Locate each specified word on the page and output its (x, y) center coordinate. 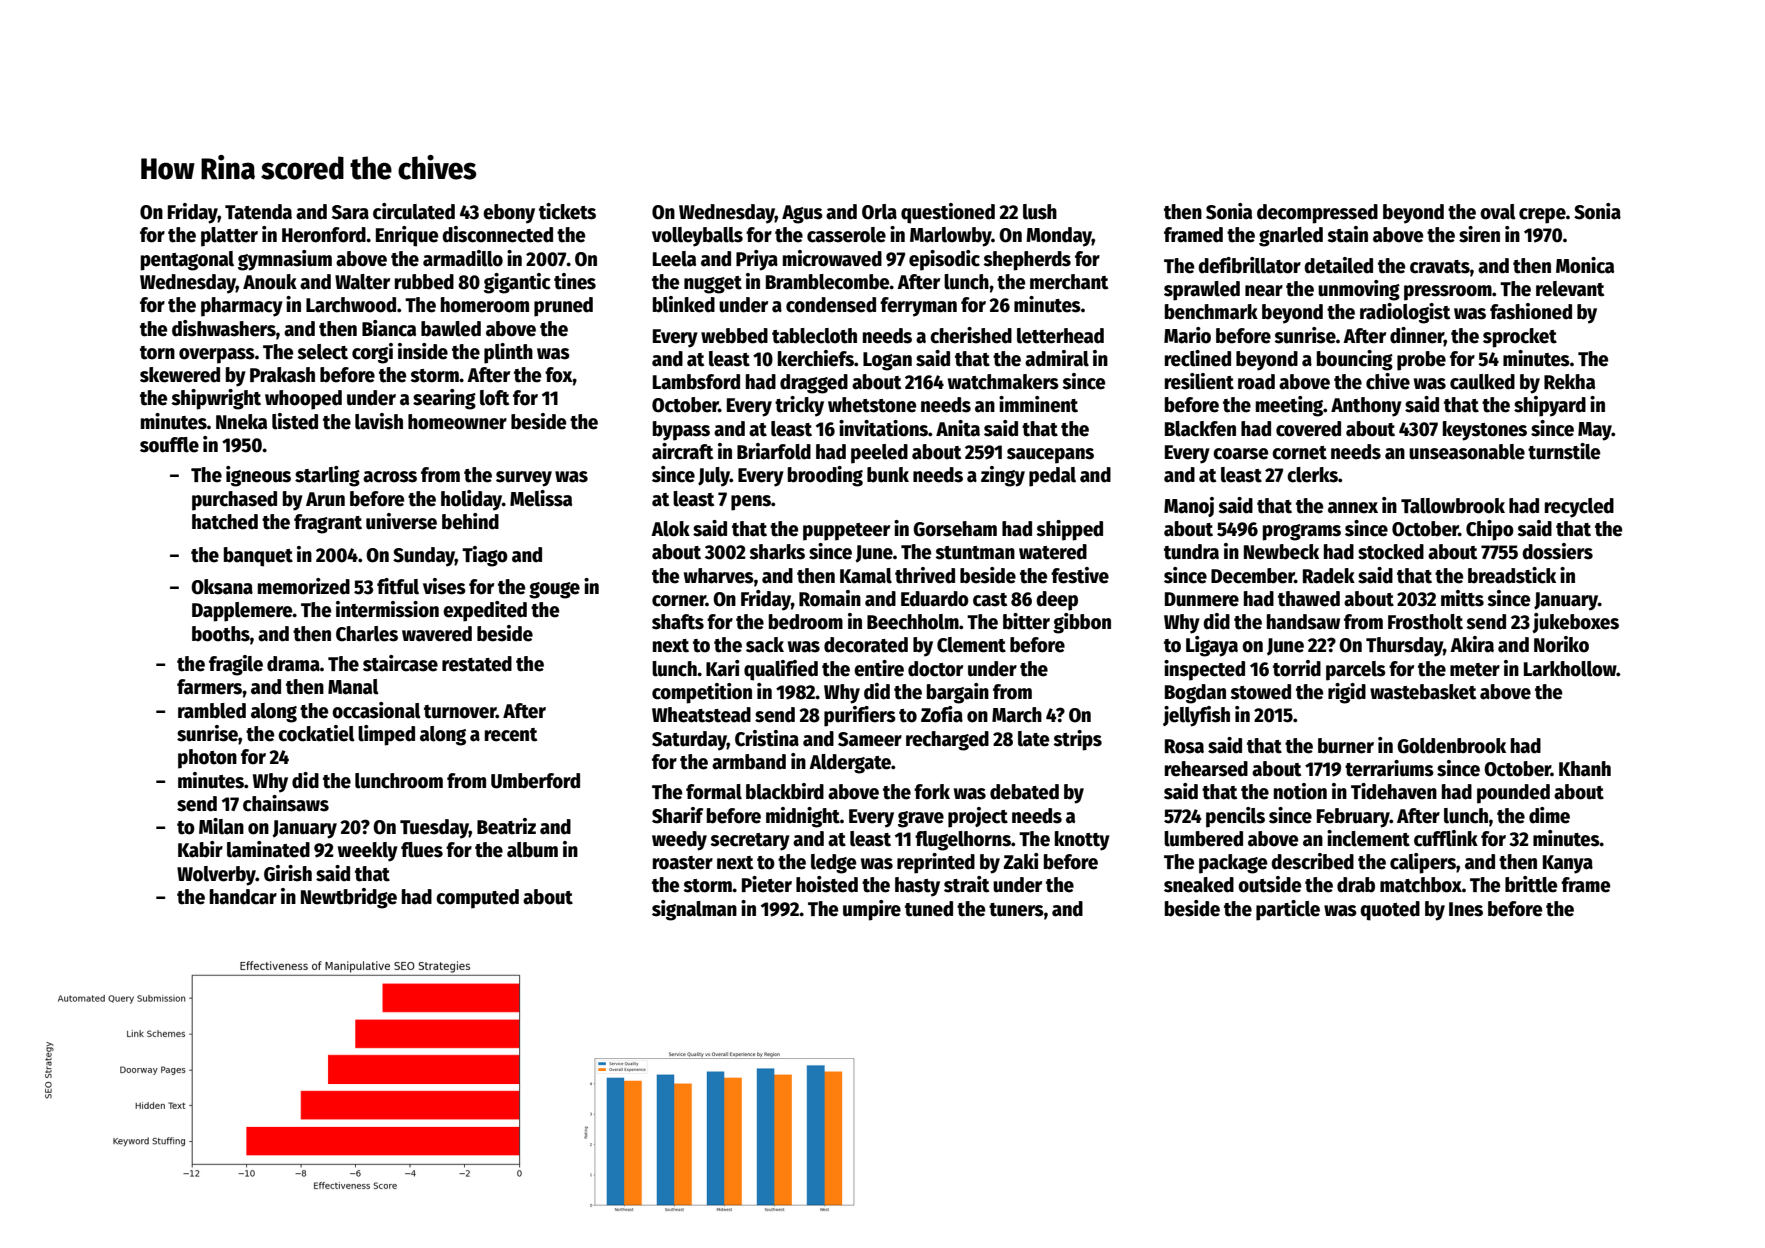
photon (207, 759)
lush (1040, 212)
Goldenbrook (1451, 746)
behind (470, 521)
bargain (958, 693)
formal (714, 792)
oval (1498, 212)
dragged (814, 384)
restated (477, 664)
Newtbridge (349, 898)
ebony (509, 214)
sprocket (1520, 338)
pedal (1052, 477)
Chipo (1490, 530)
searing (444, 399)
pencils (1235, 817)
